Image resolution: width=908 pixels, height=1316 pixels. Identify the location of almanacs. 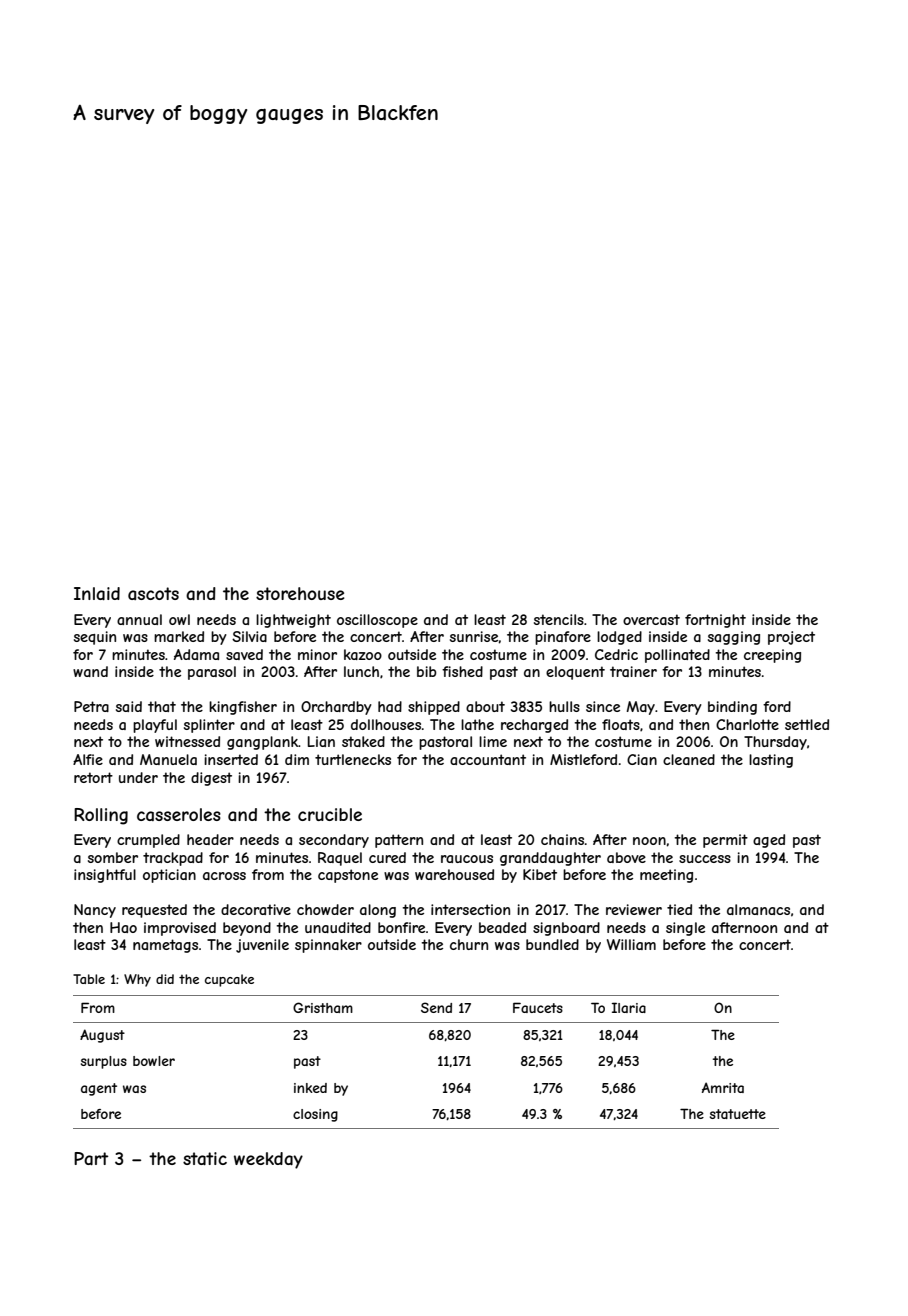
(758, 909).
